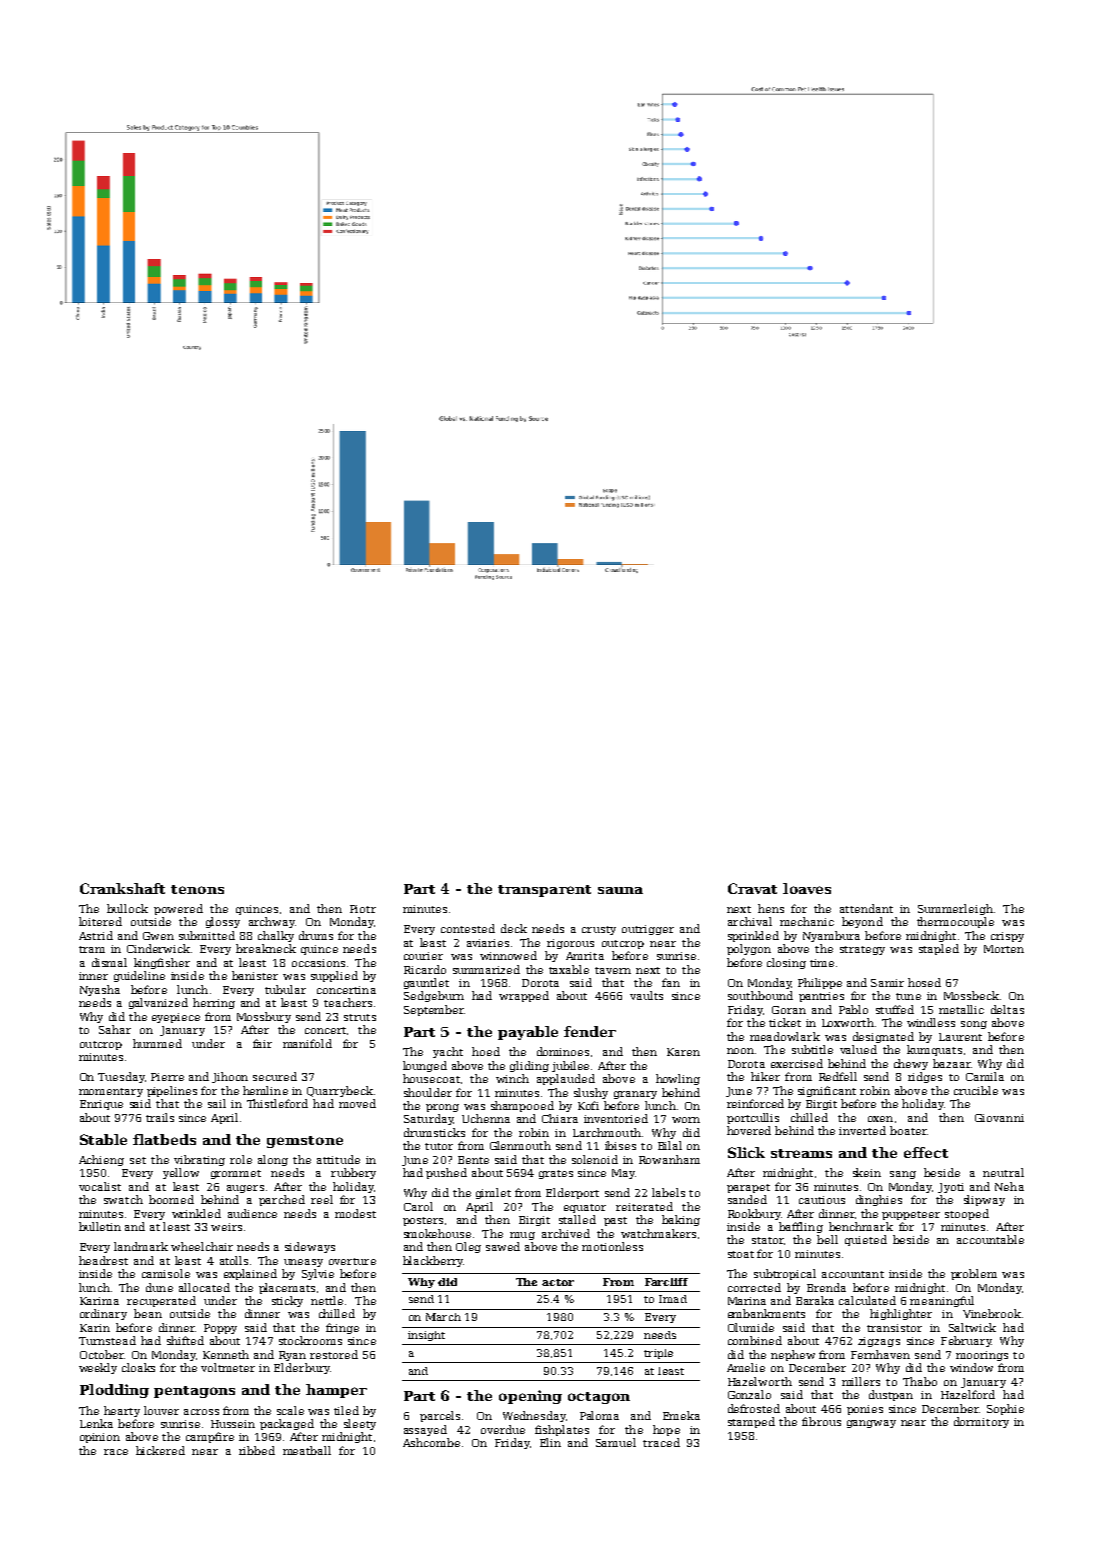 The image size is (1103, 1560). I want to click on boater, so click(908, 1130).
